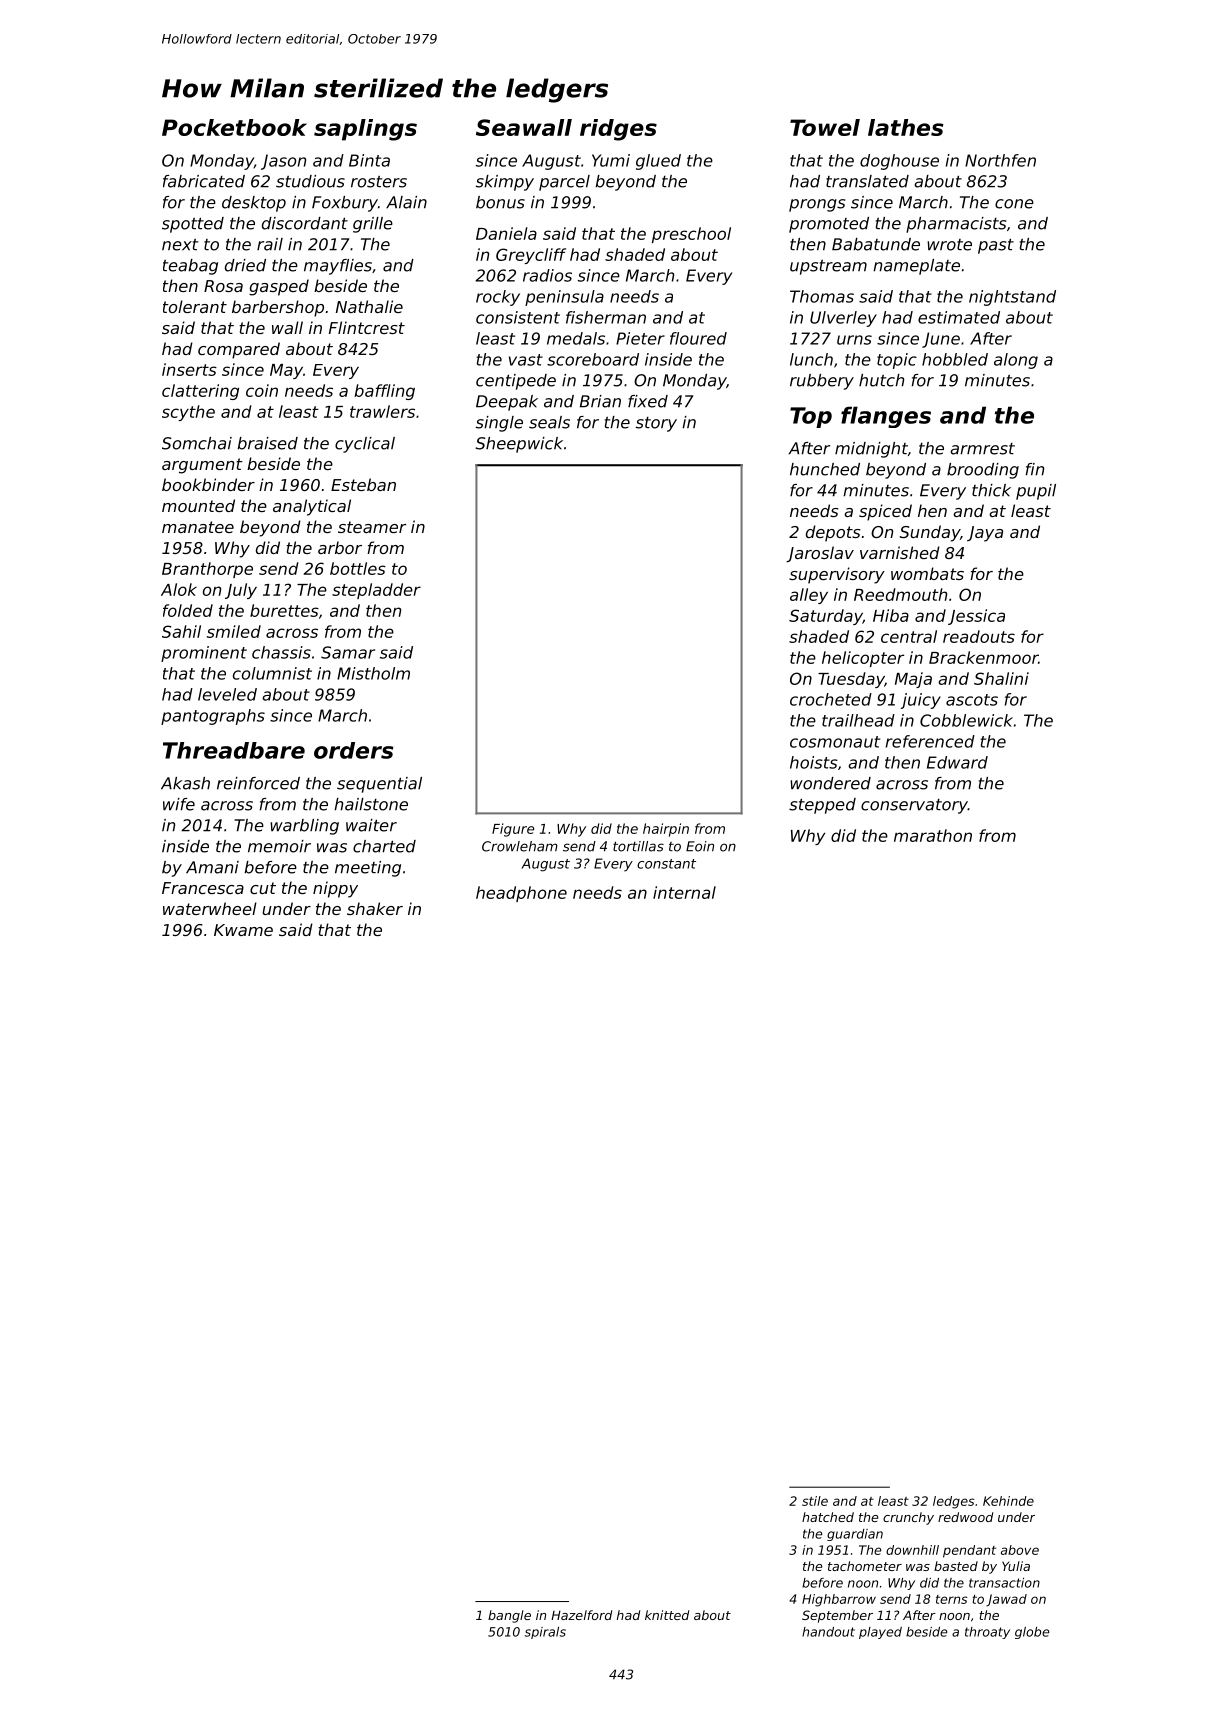 This screenshot has width=1218, height=1722. What do you see at coordinates (933, 835) in the screenshot?
I see `marathon` at bounding box center [933, 835].
